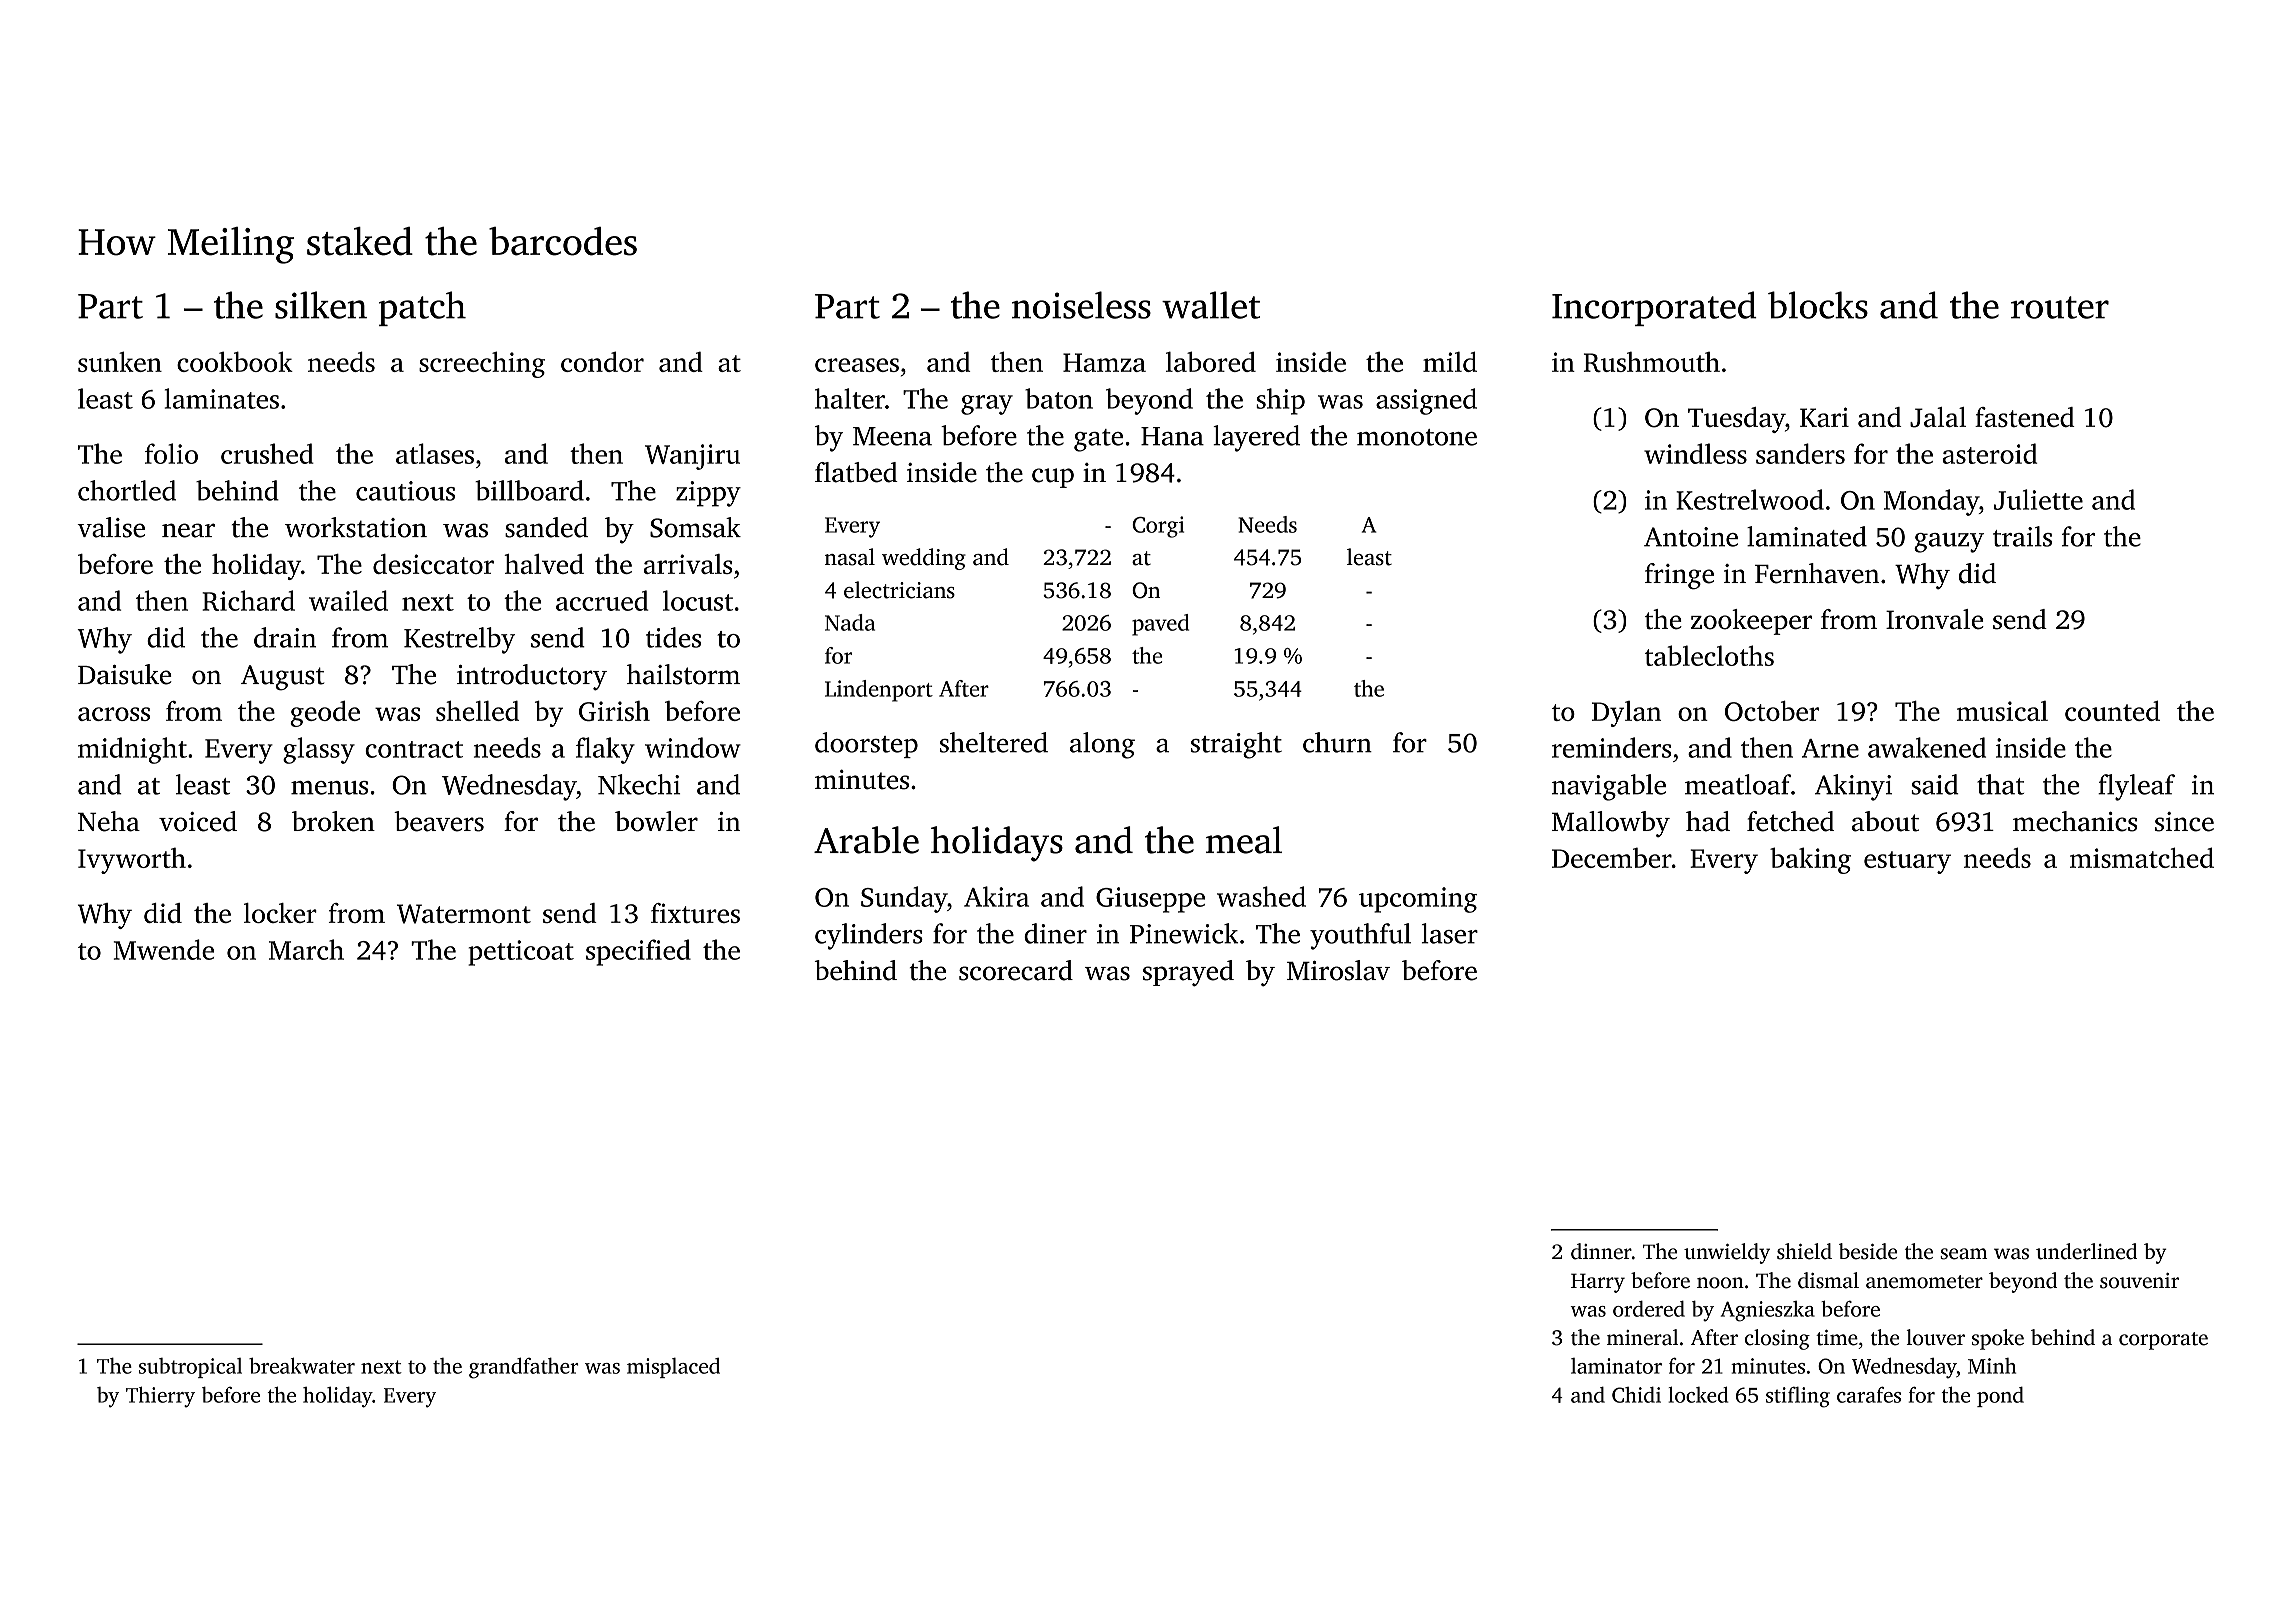 The image size is (2292, 1620). Describe the element at coordinates (850, 398) in the page. I see `halter` at that location.
